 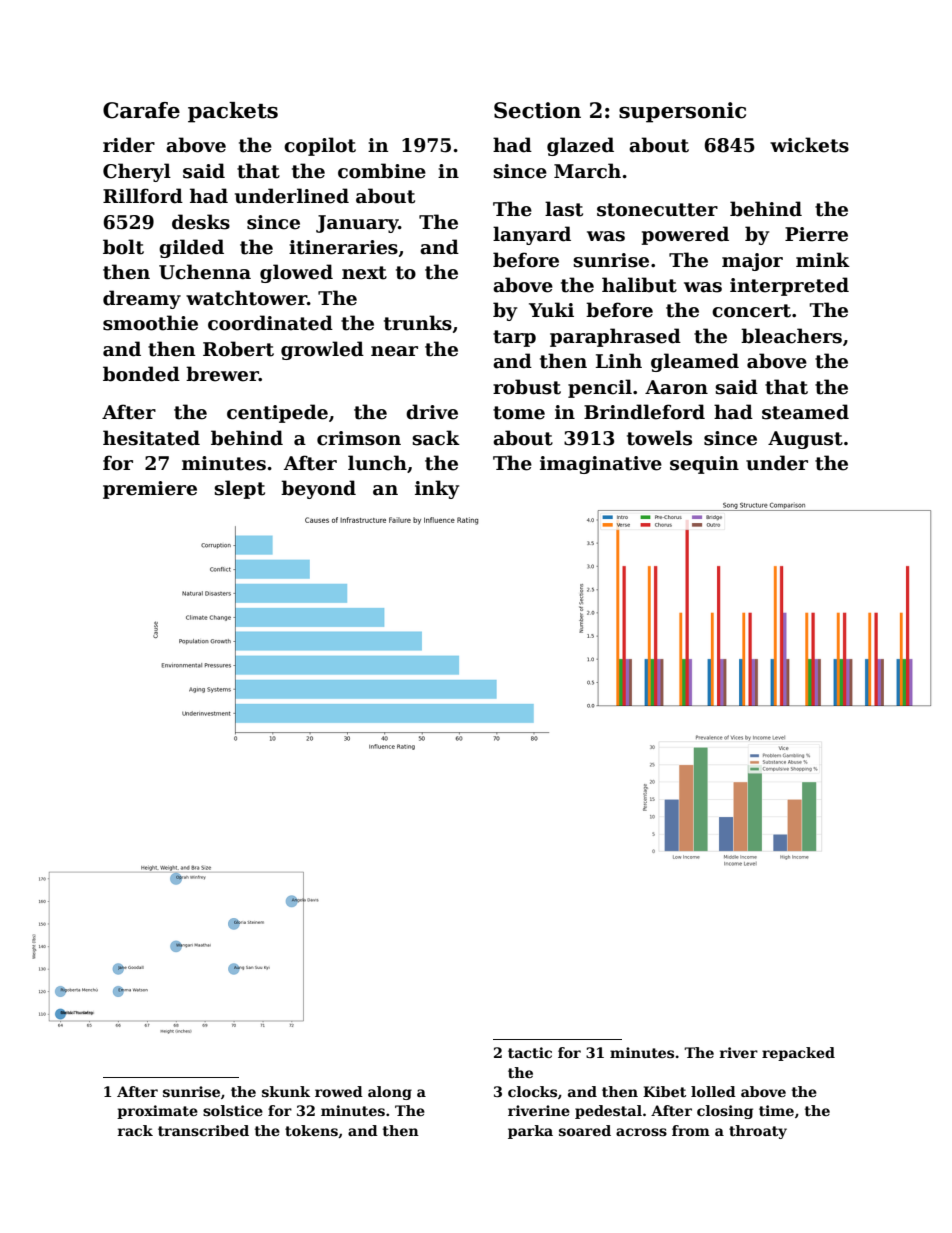 What do you see at coordinates (343, 247) in the image?
I see `itineraries` at bounding box center [343, 247].
